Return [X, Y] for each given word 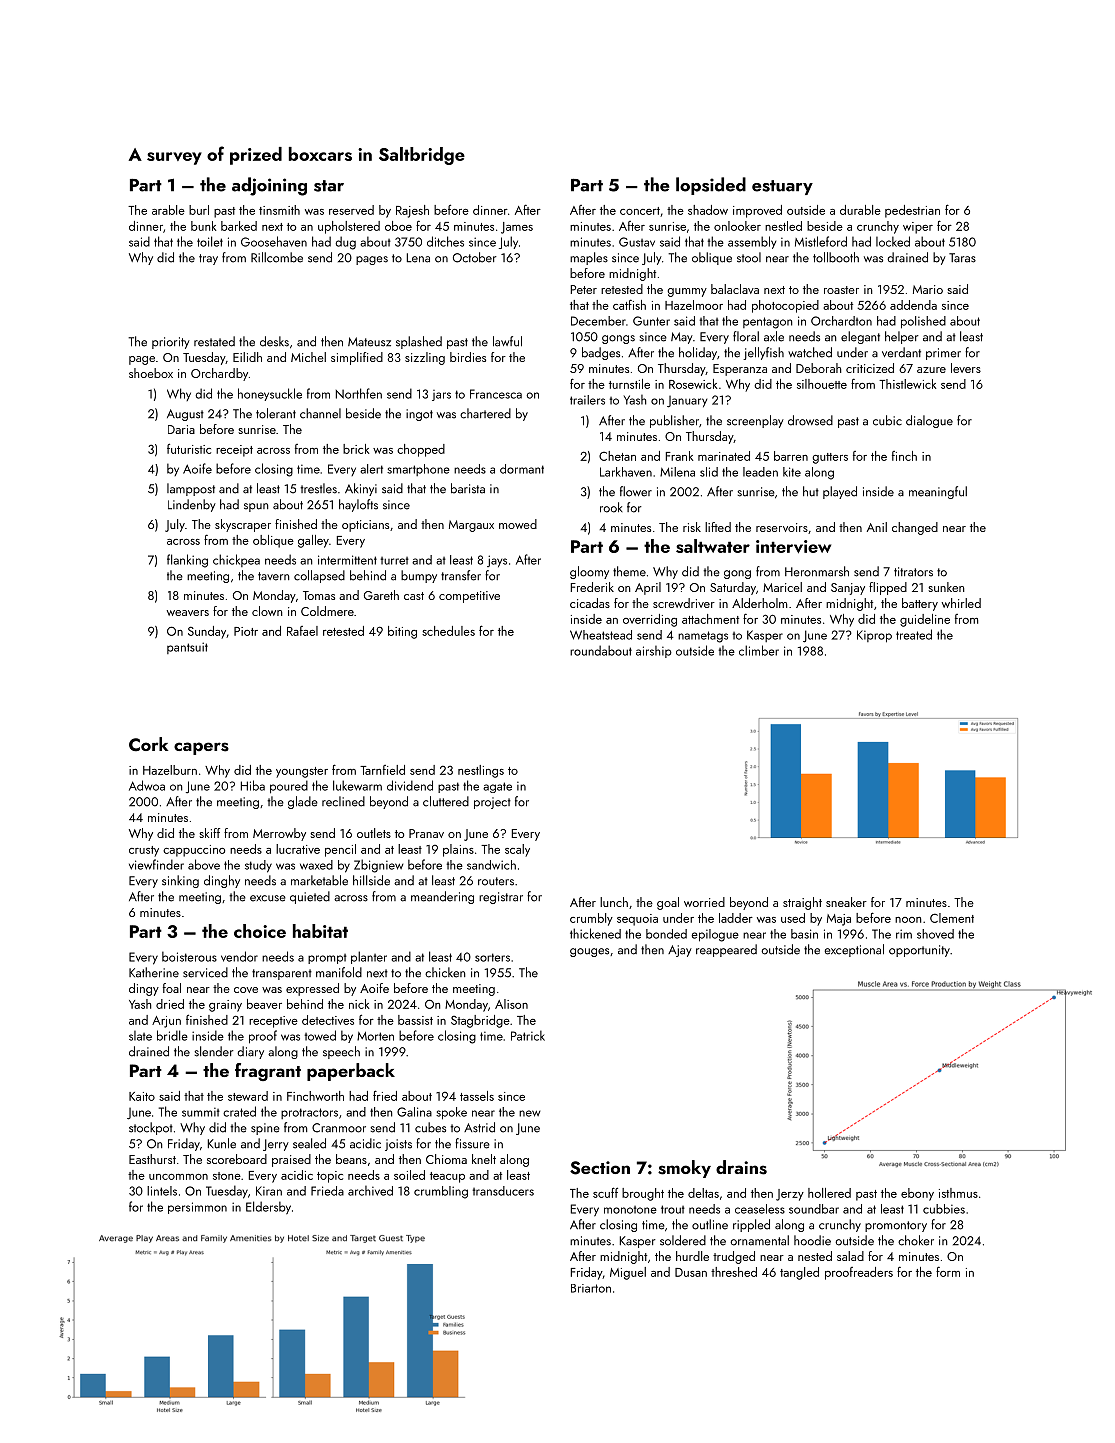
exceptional [854, 950]
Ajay [680, 951]
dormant [522, 469]
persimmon [197, 1208]
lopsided [711, 186]
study [258, 866]
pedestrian [912, 211]
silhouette [822, 384]
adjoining [269, 186]
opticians [365, 526]
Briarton [591, 1288]
